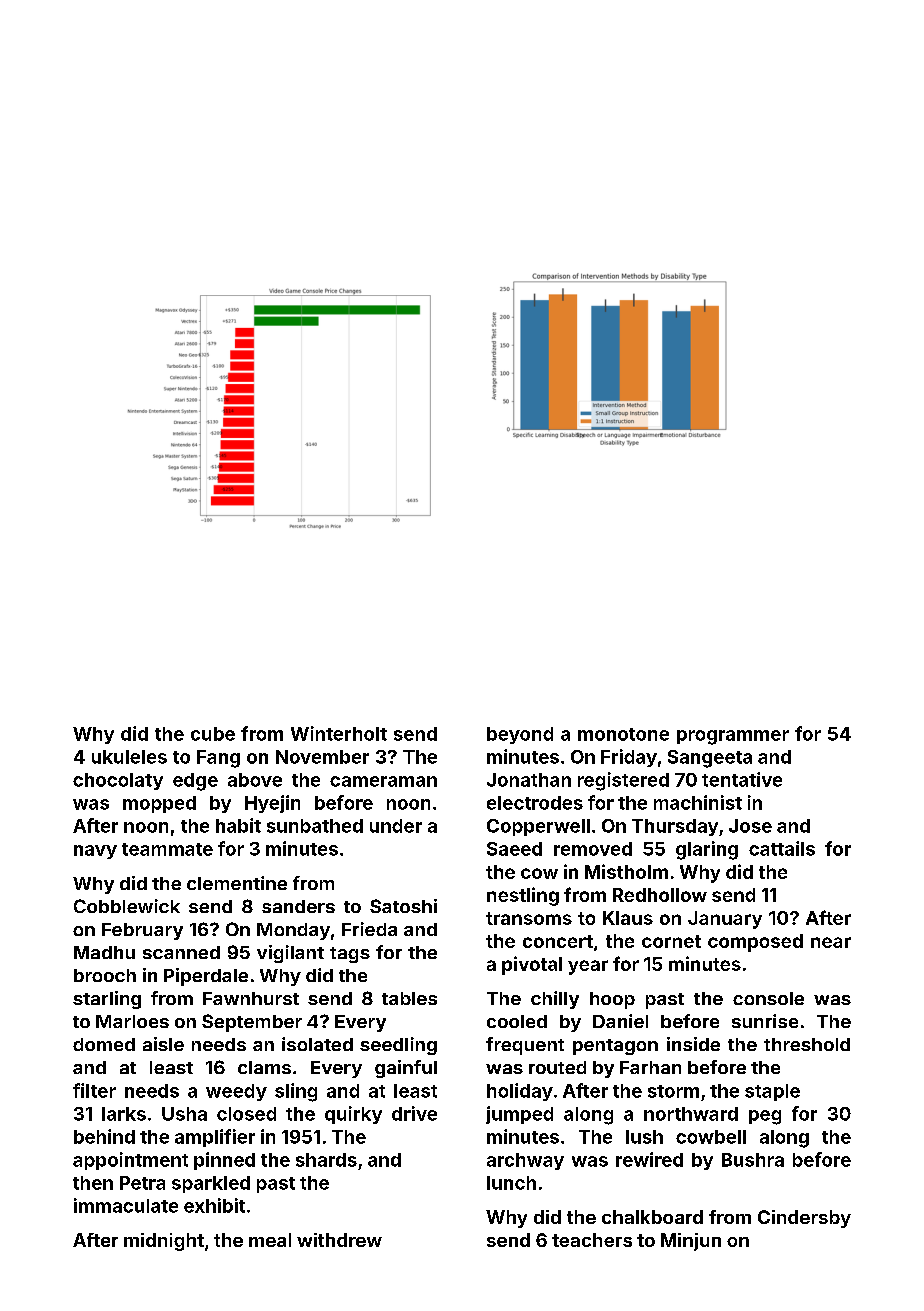 This page has width=924, height=1311. What do you see at coordinates (383, 781) in the page?
I see `cameraman` at bounding box center [383, 781].
